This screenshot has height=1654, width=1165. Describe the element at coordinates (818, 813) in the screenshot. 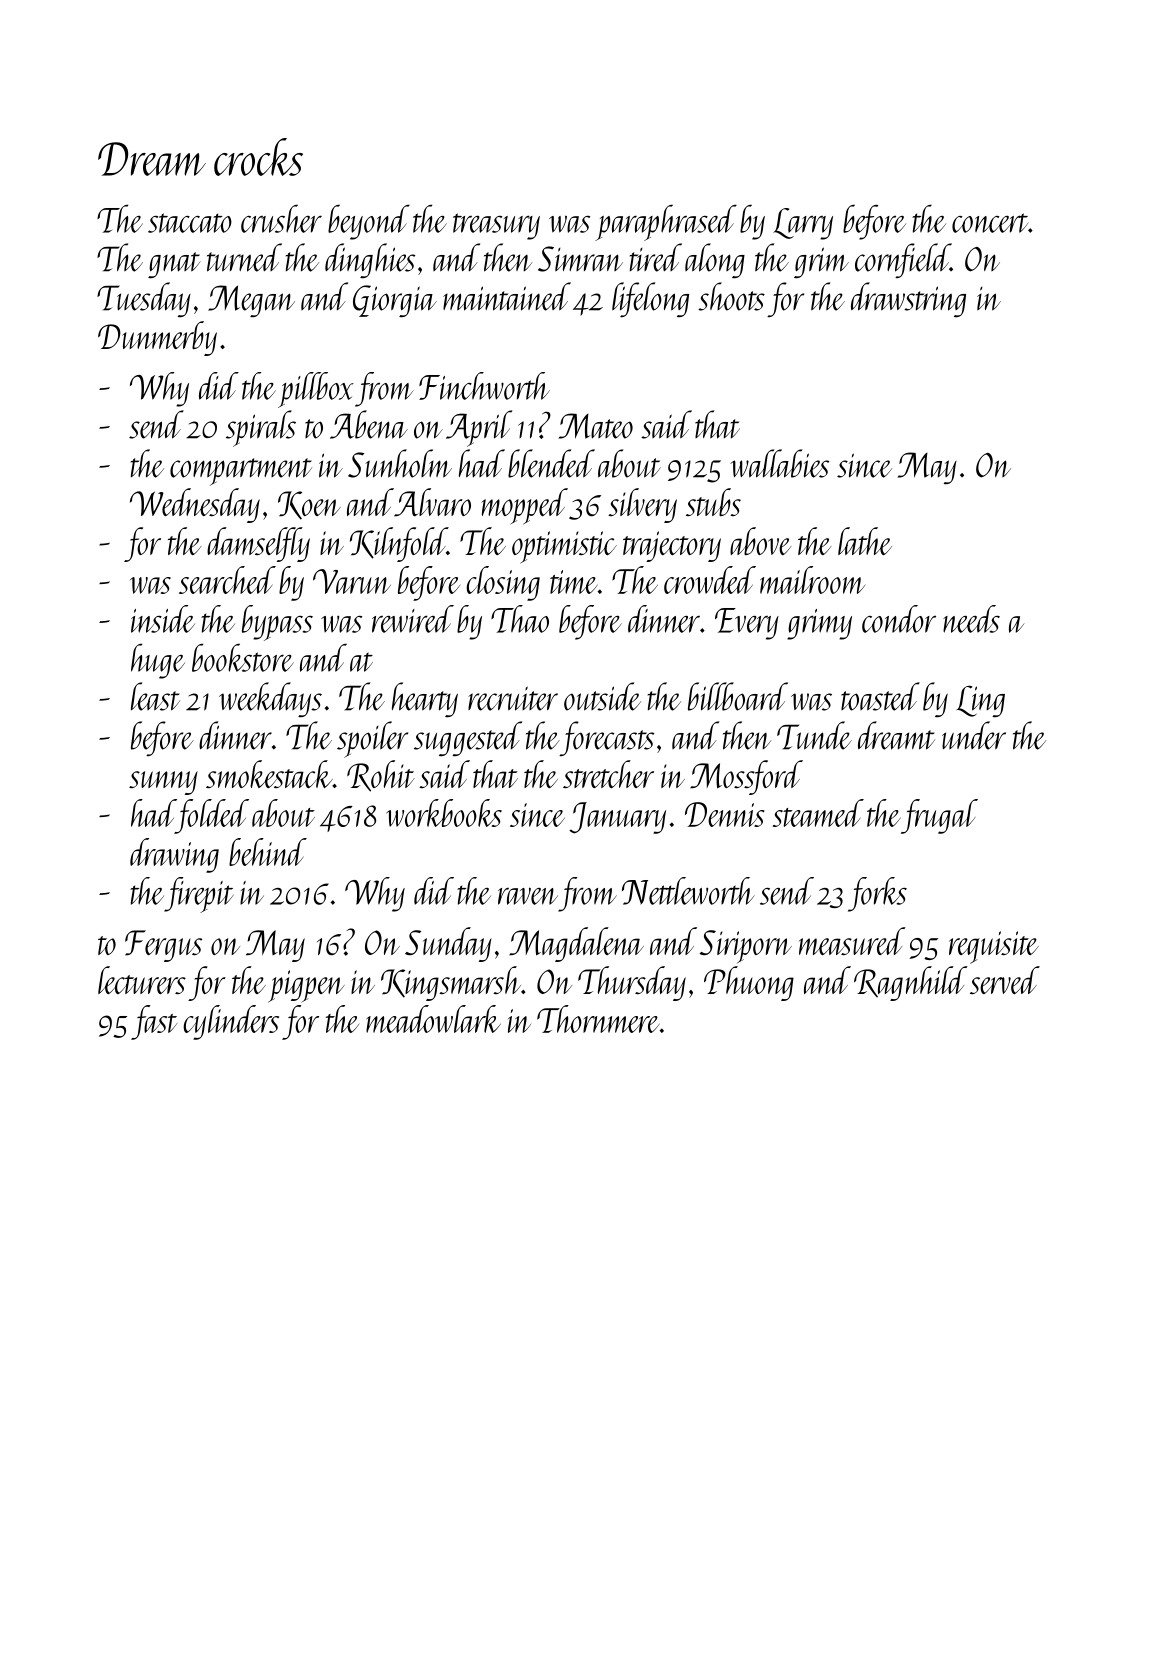

I see `steamed` at that location.
